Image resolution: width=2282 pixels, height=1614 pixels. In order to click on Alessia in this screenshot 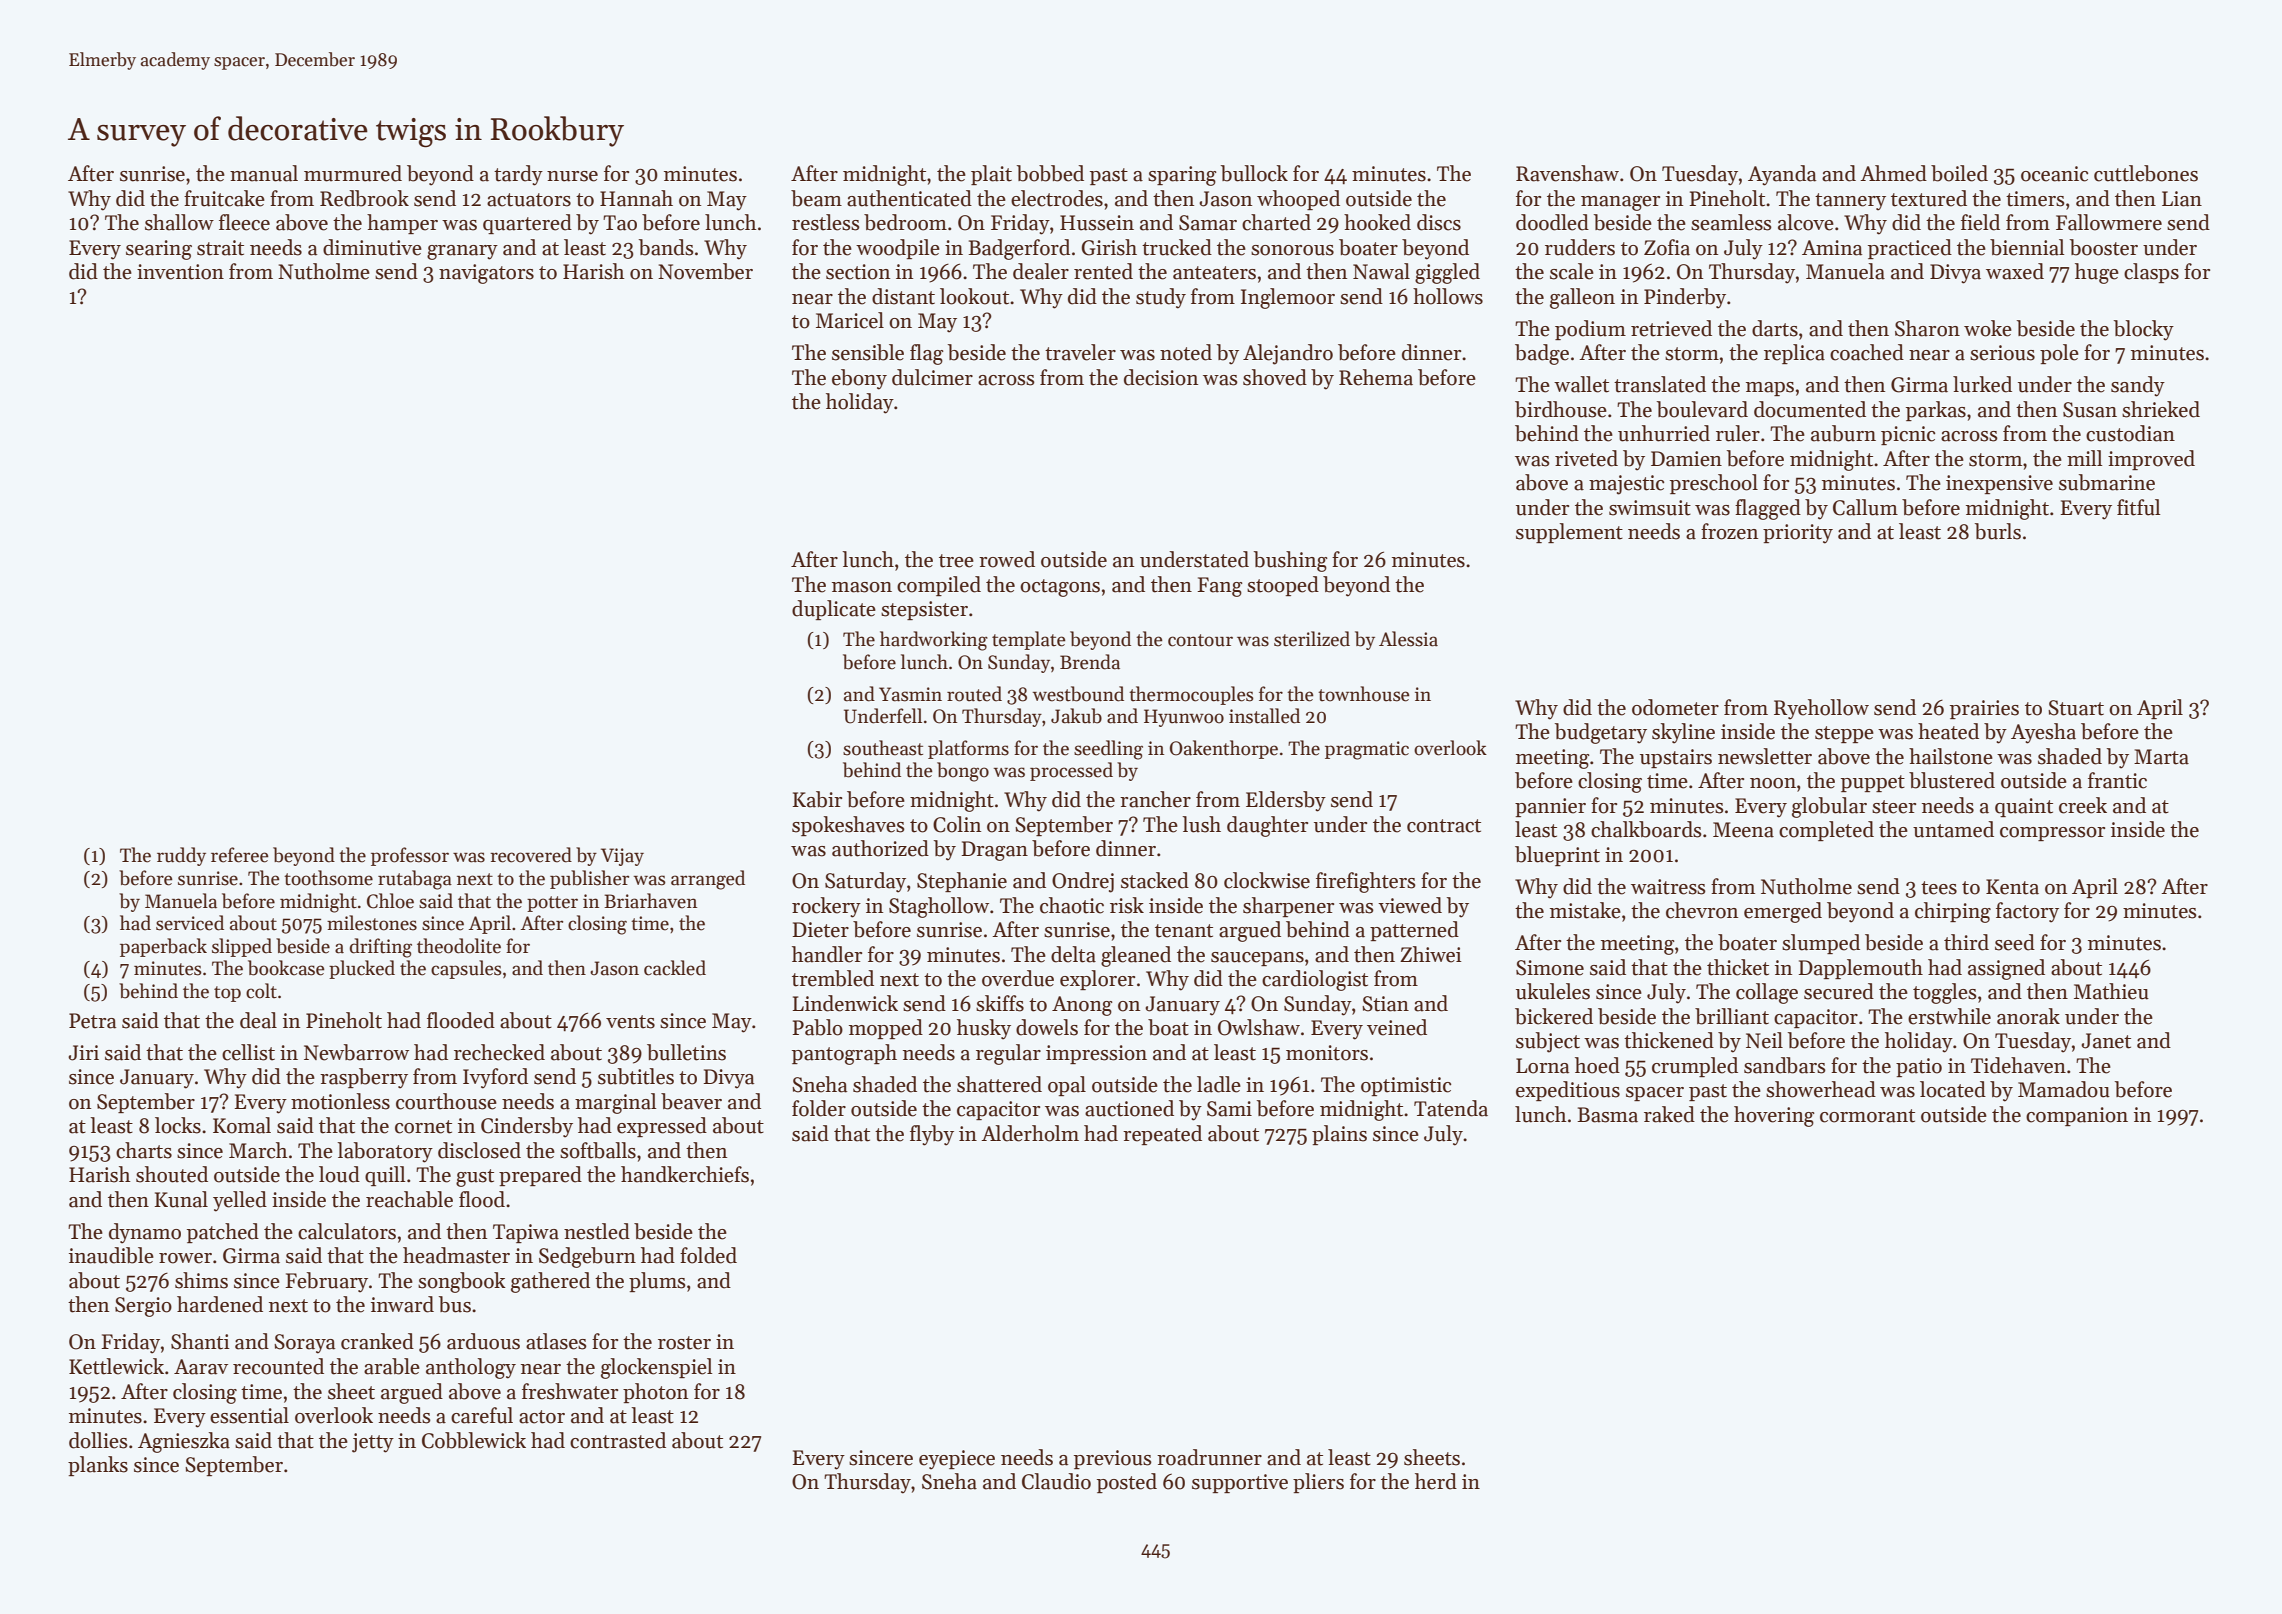, I will do `click(1408, 639)`.
